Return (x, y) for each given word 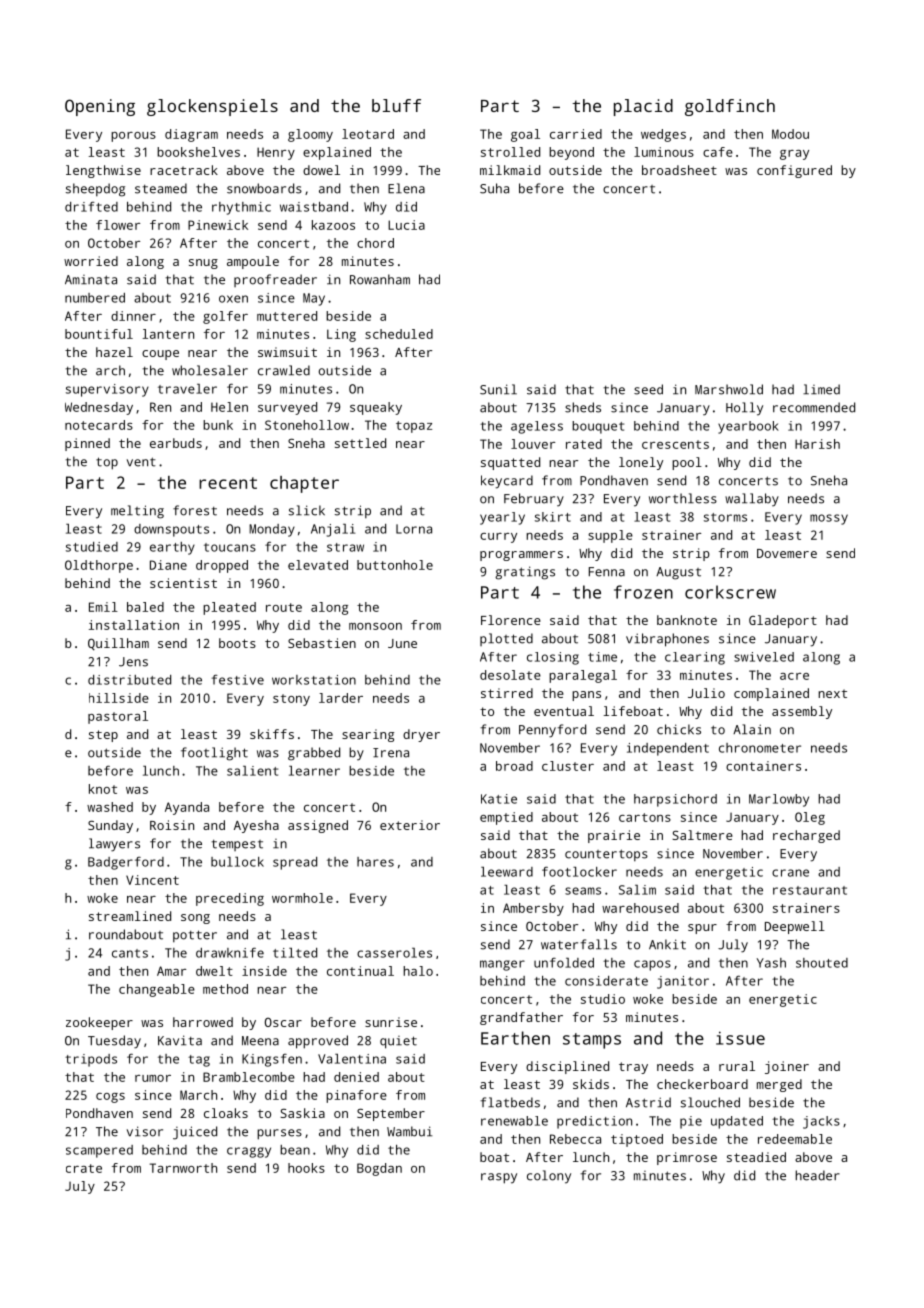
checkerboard (702, 1084)
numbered (95, 298)
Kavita (180, 1040)
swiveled (764, 657)
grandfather (521, 1018)
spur (702, 929)
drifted (91, 207)
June (402, 643)
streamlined (130, 916)
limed (821, 389)
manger (502, 965)
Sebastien (322, 643)
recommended (814, 407)
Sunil (498, 389)
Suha (494, 188)
